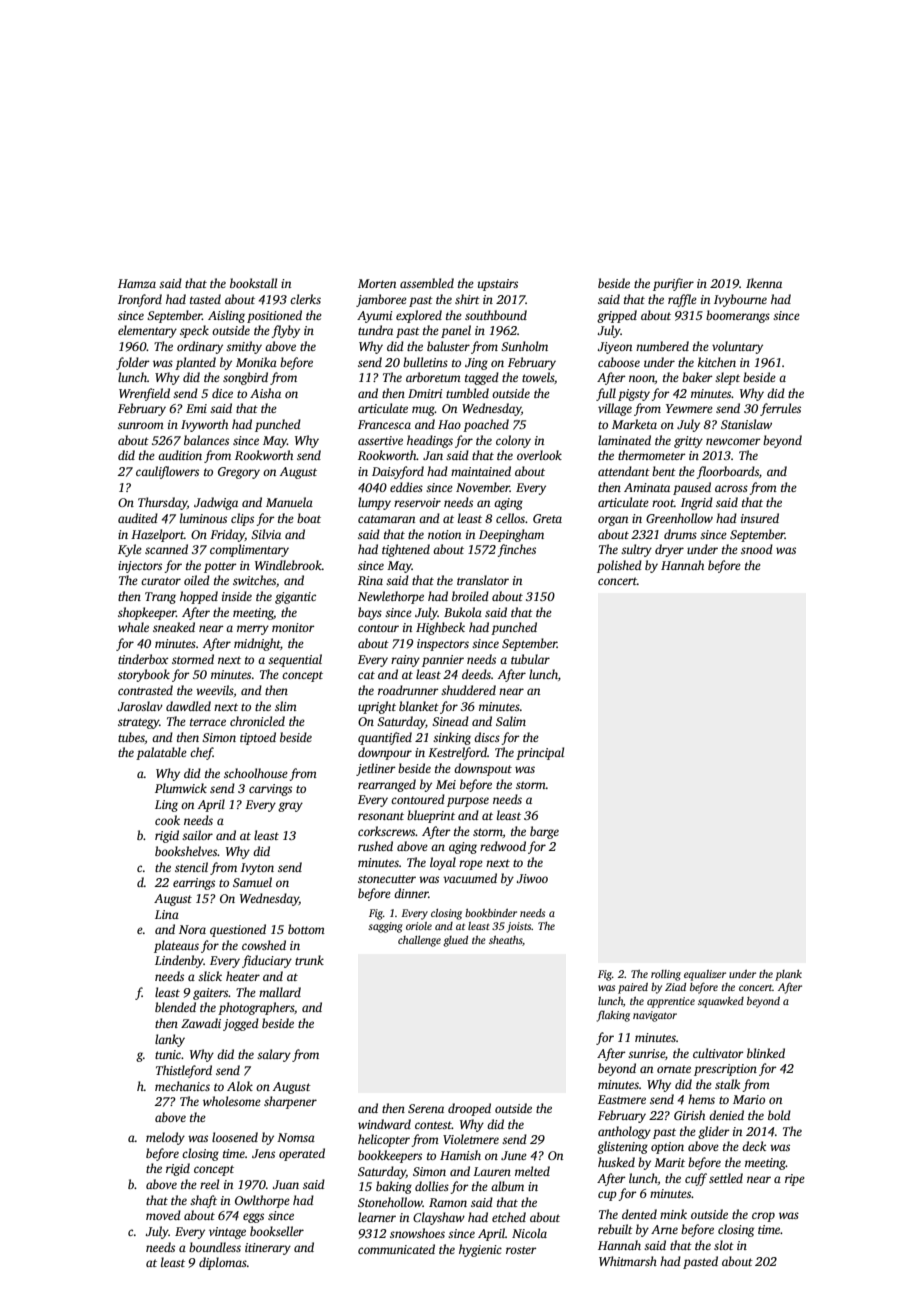  I want to click on Ikenna, so click(764, 283).
